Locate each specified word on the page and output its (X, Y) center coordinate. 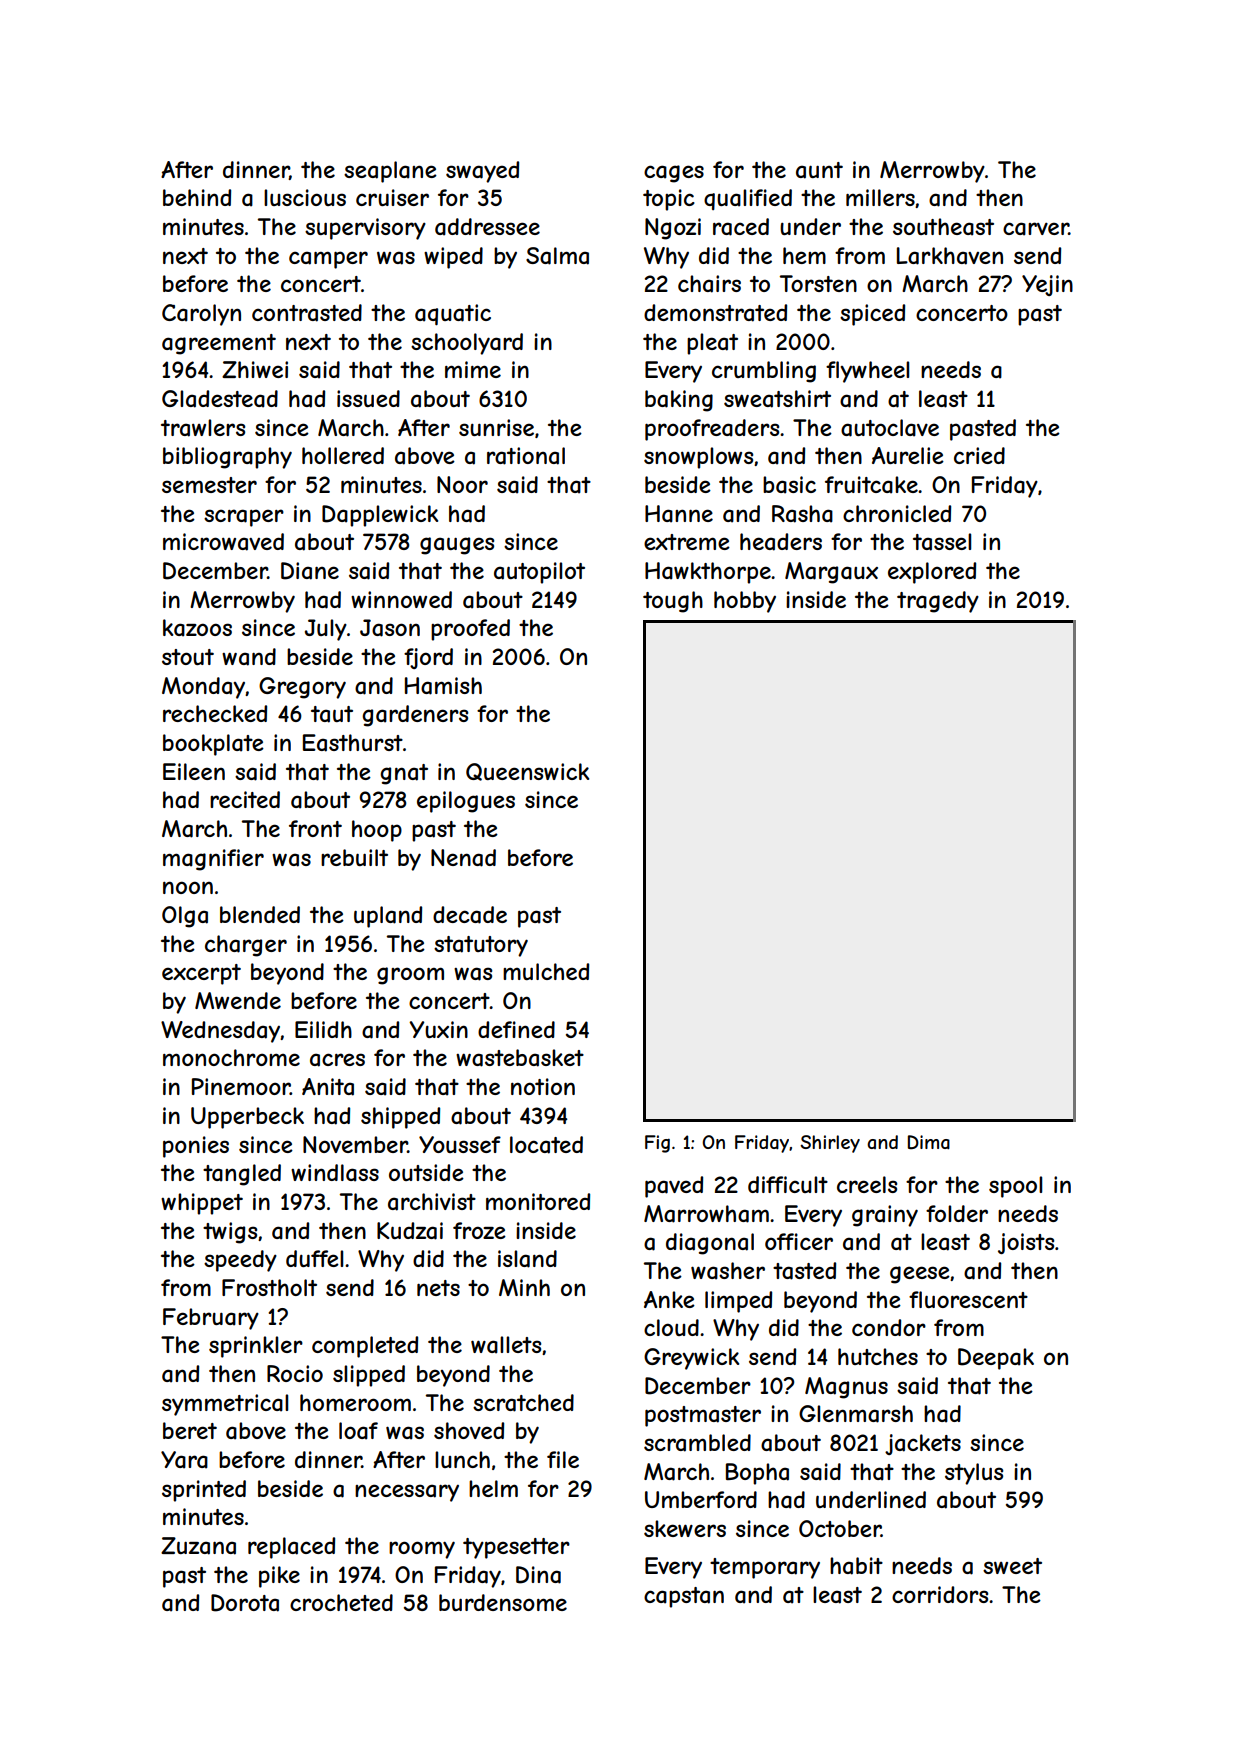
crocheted (341, 1602)
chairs (709, 284)
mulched (546, 971)
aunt (819, 170)
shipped (400, 1118)
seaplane (390, 172)
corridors (940, 1594)
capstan (684, 1597)
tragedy (938, 602)
